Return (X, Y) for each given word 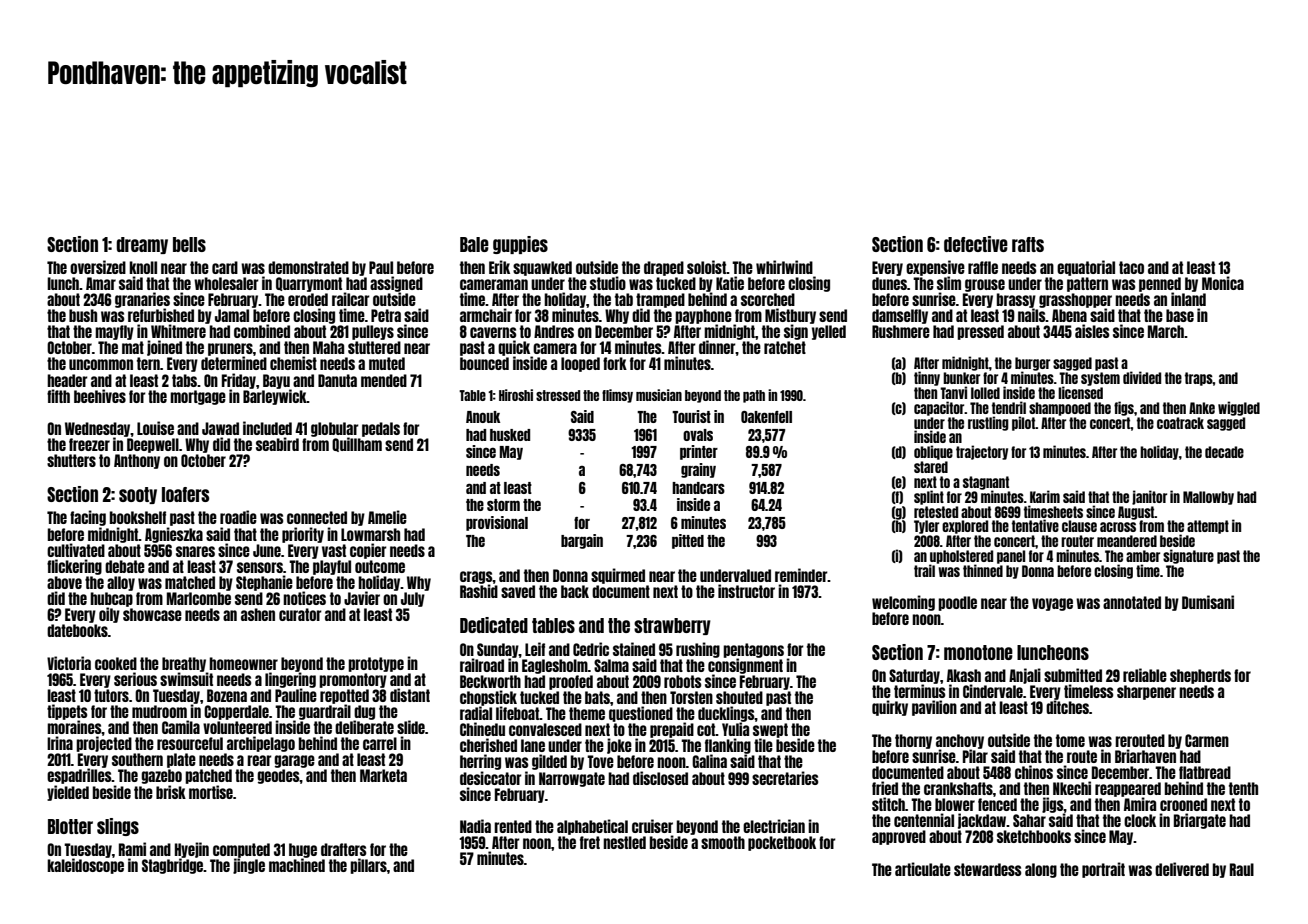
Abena (1069, 315)
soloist (706, 267)
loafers (185, 494)
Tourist (691, 416)
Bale (474, 244)
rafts (1028, 244)
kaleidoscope (85, 866)
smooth (723, 842)
